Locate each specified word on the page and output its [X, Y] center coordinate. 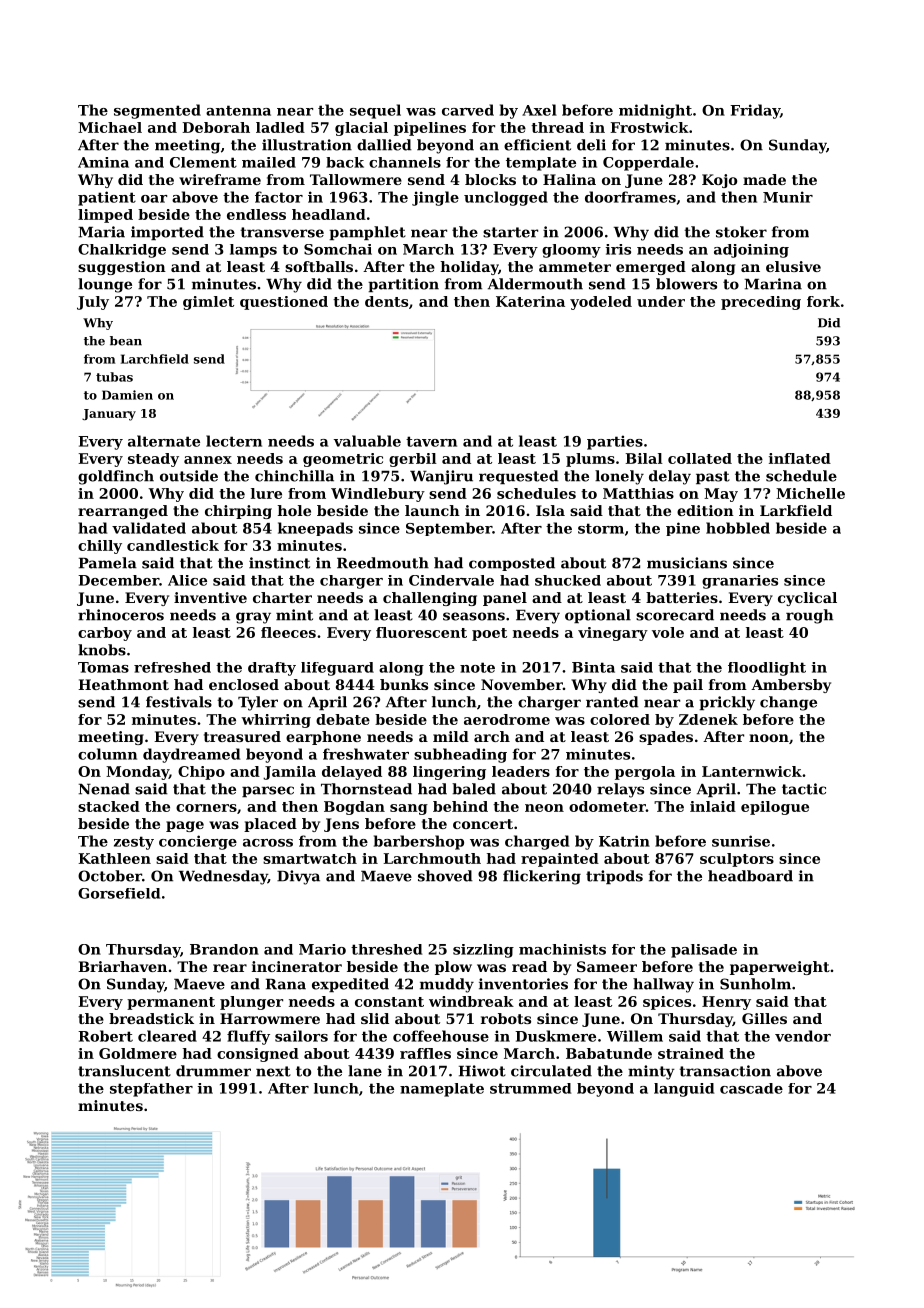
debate [343, 719]
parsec [268, 791]
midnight [655, 111]
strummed [530, 1088]
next [273, 1071]
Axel [539, 110]
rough [809, 616]
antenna [238, 110]
